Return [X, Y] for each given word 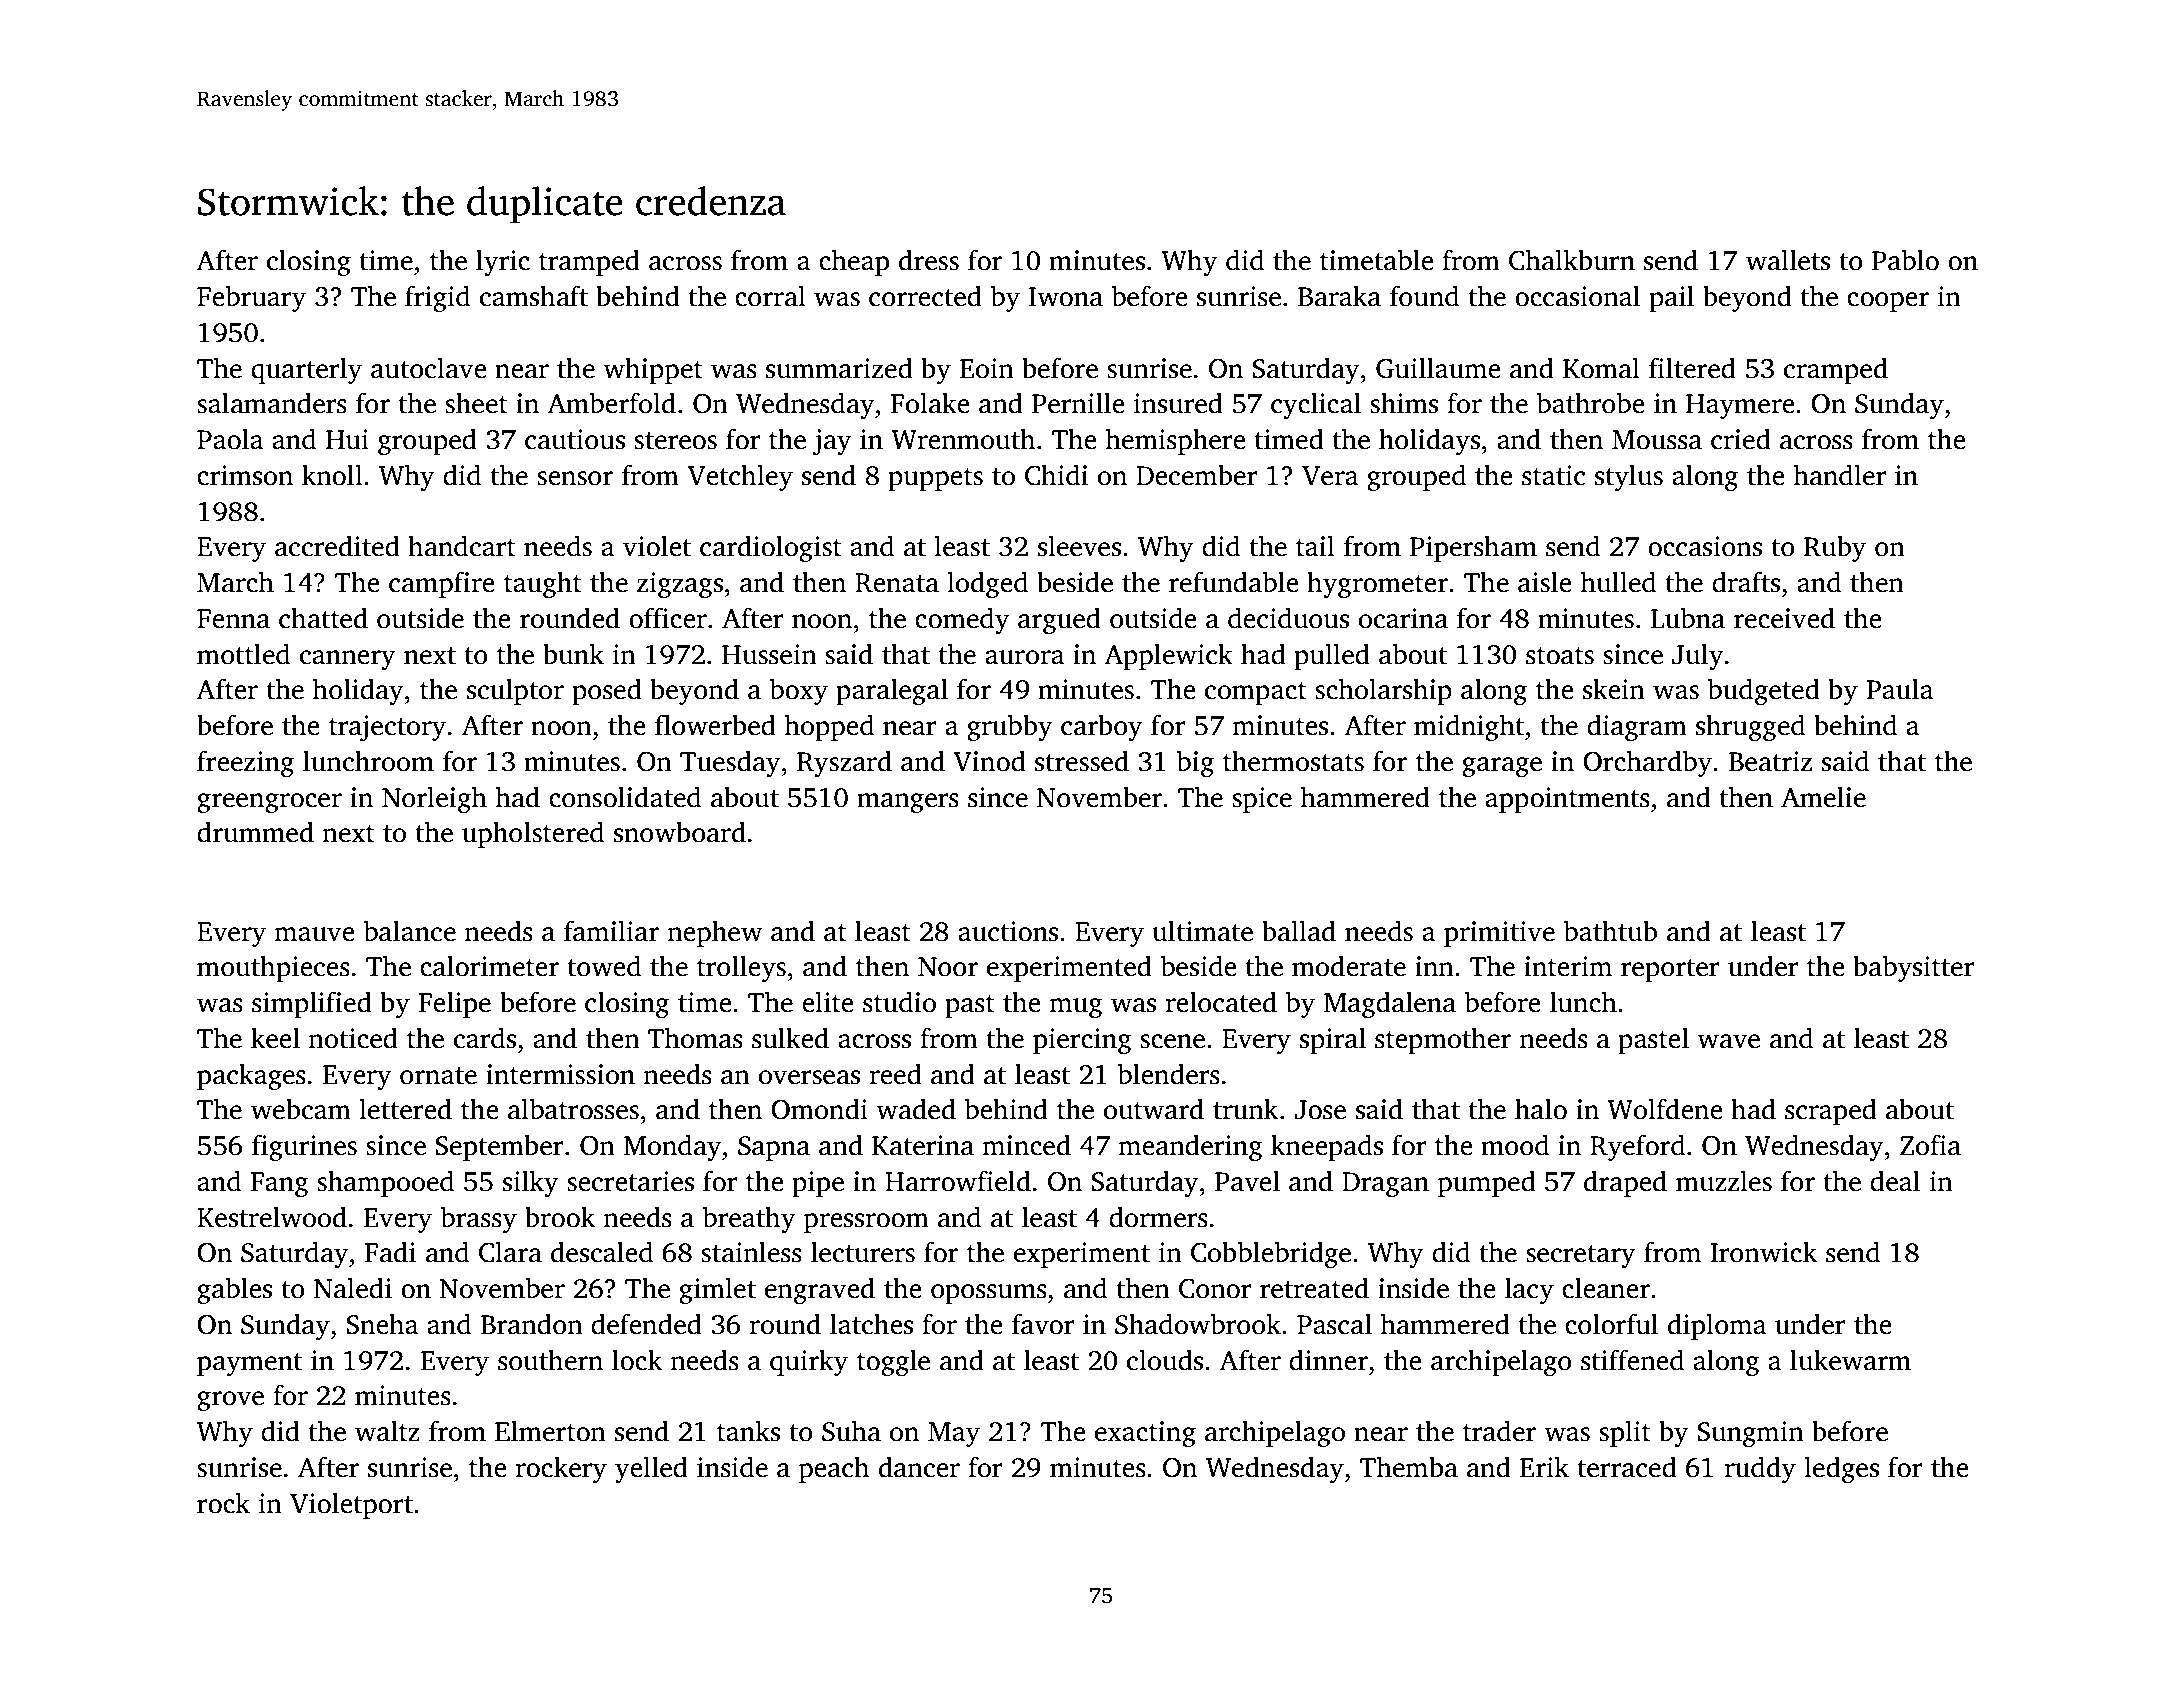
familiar [611, 931]
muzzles [1724, 1181]
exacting [1145, 1434]
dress [929, 260]
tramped [589, 262]
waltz [387, 1431]
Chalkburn [1572, 260]
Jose [1320, 1110]
